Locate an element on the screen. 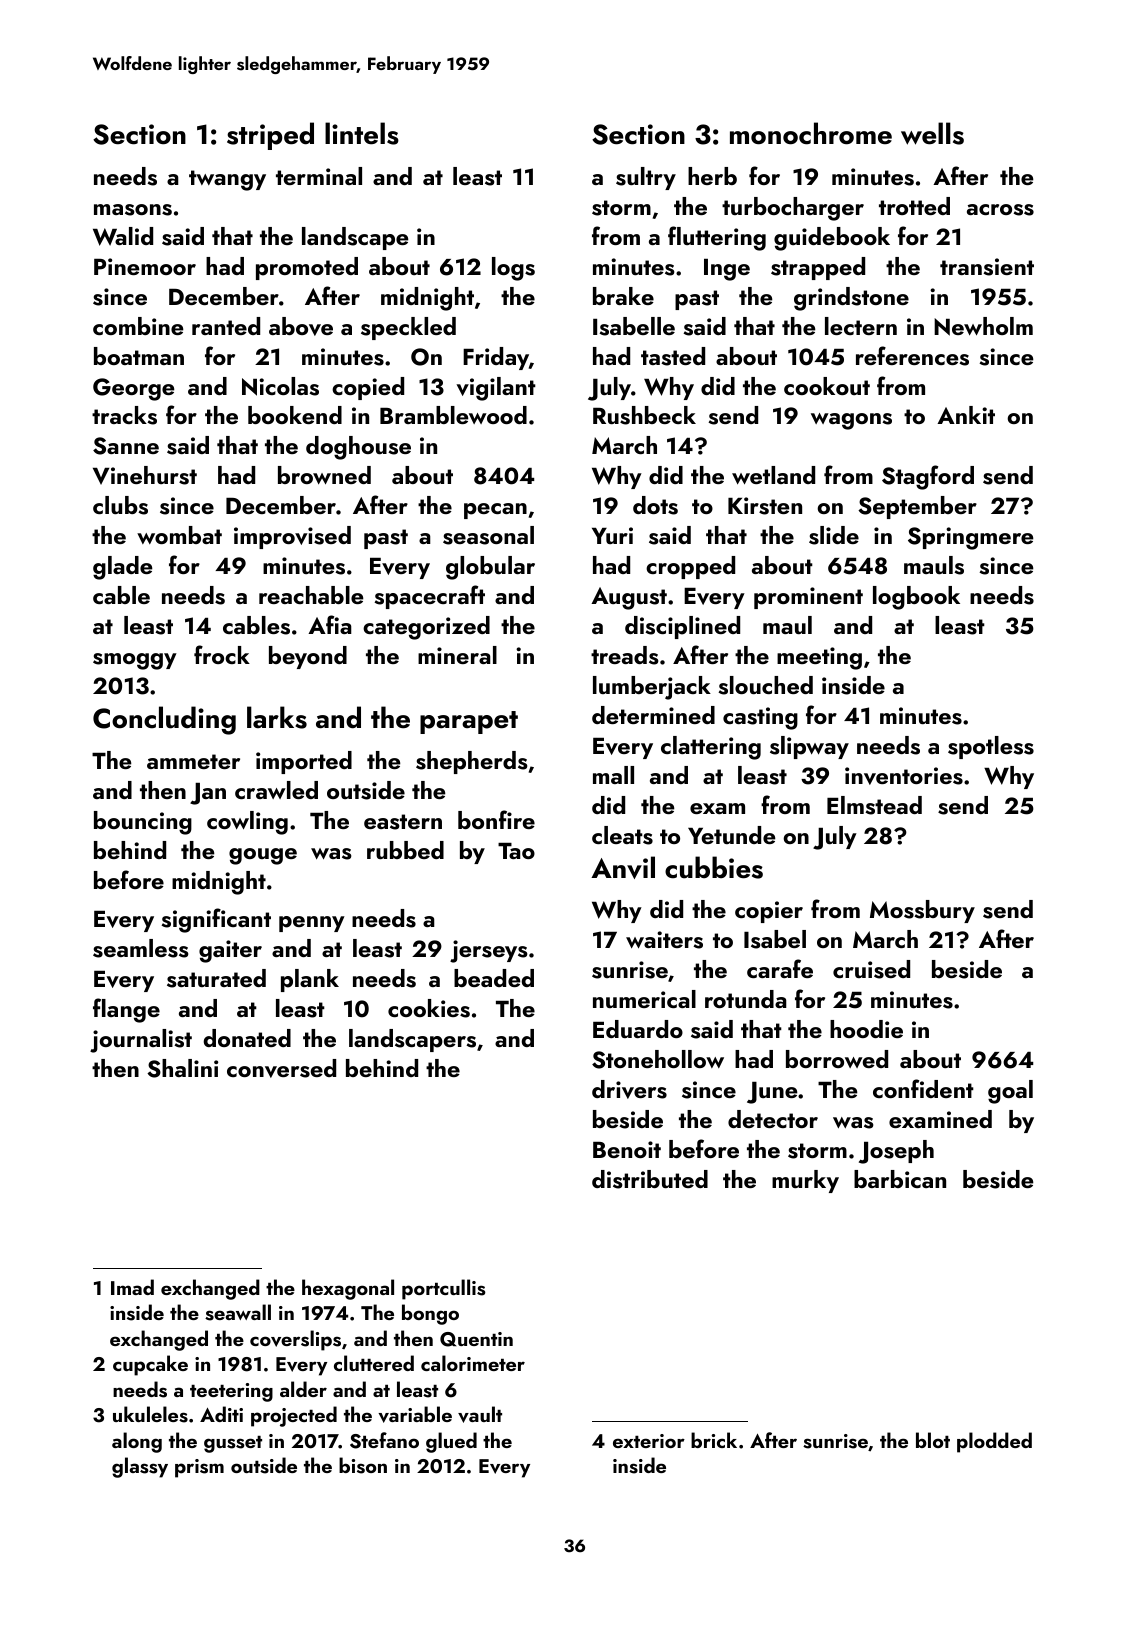 The image size is (1127, 1632). promoted is located at coordinates (307, 268).
